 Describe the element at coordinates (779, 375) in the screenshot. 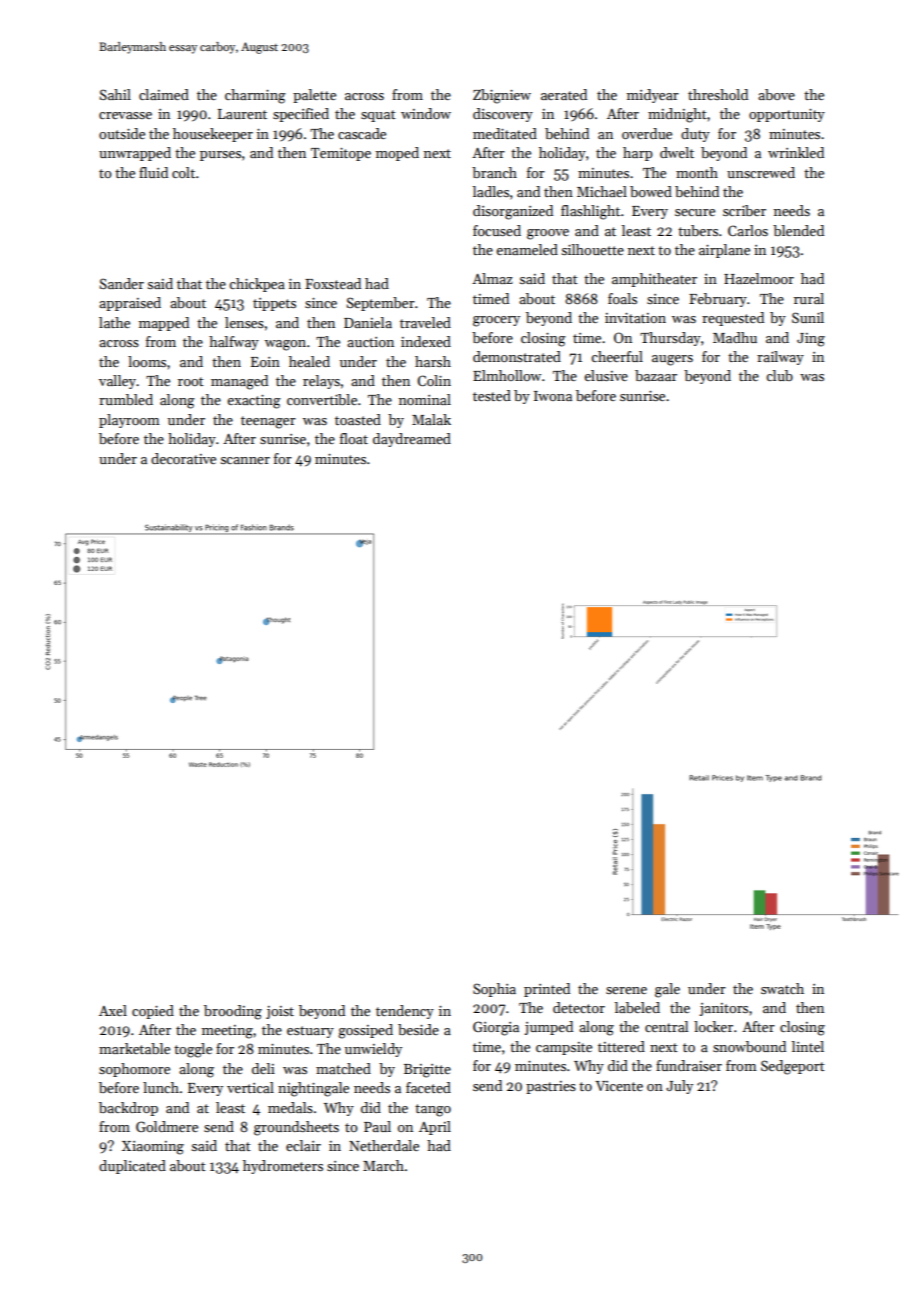

I see `club` at that location.
